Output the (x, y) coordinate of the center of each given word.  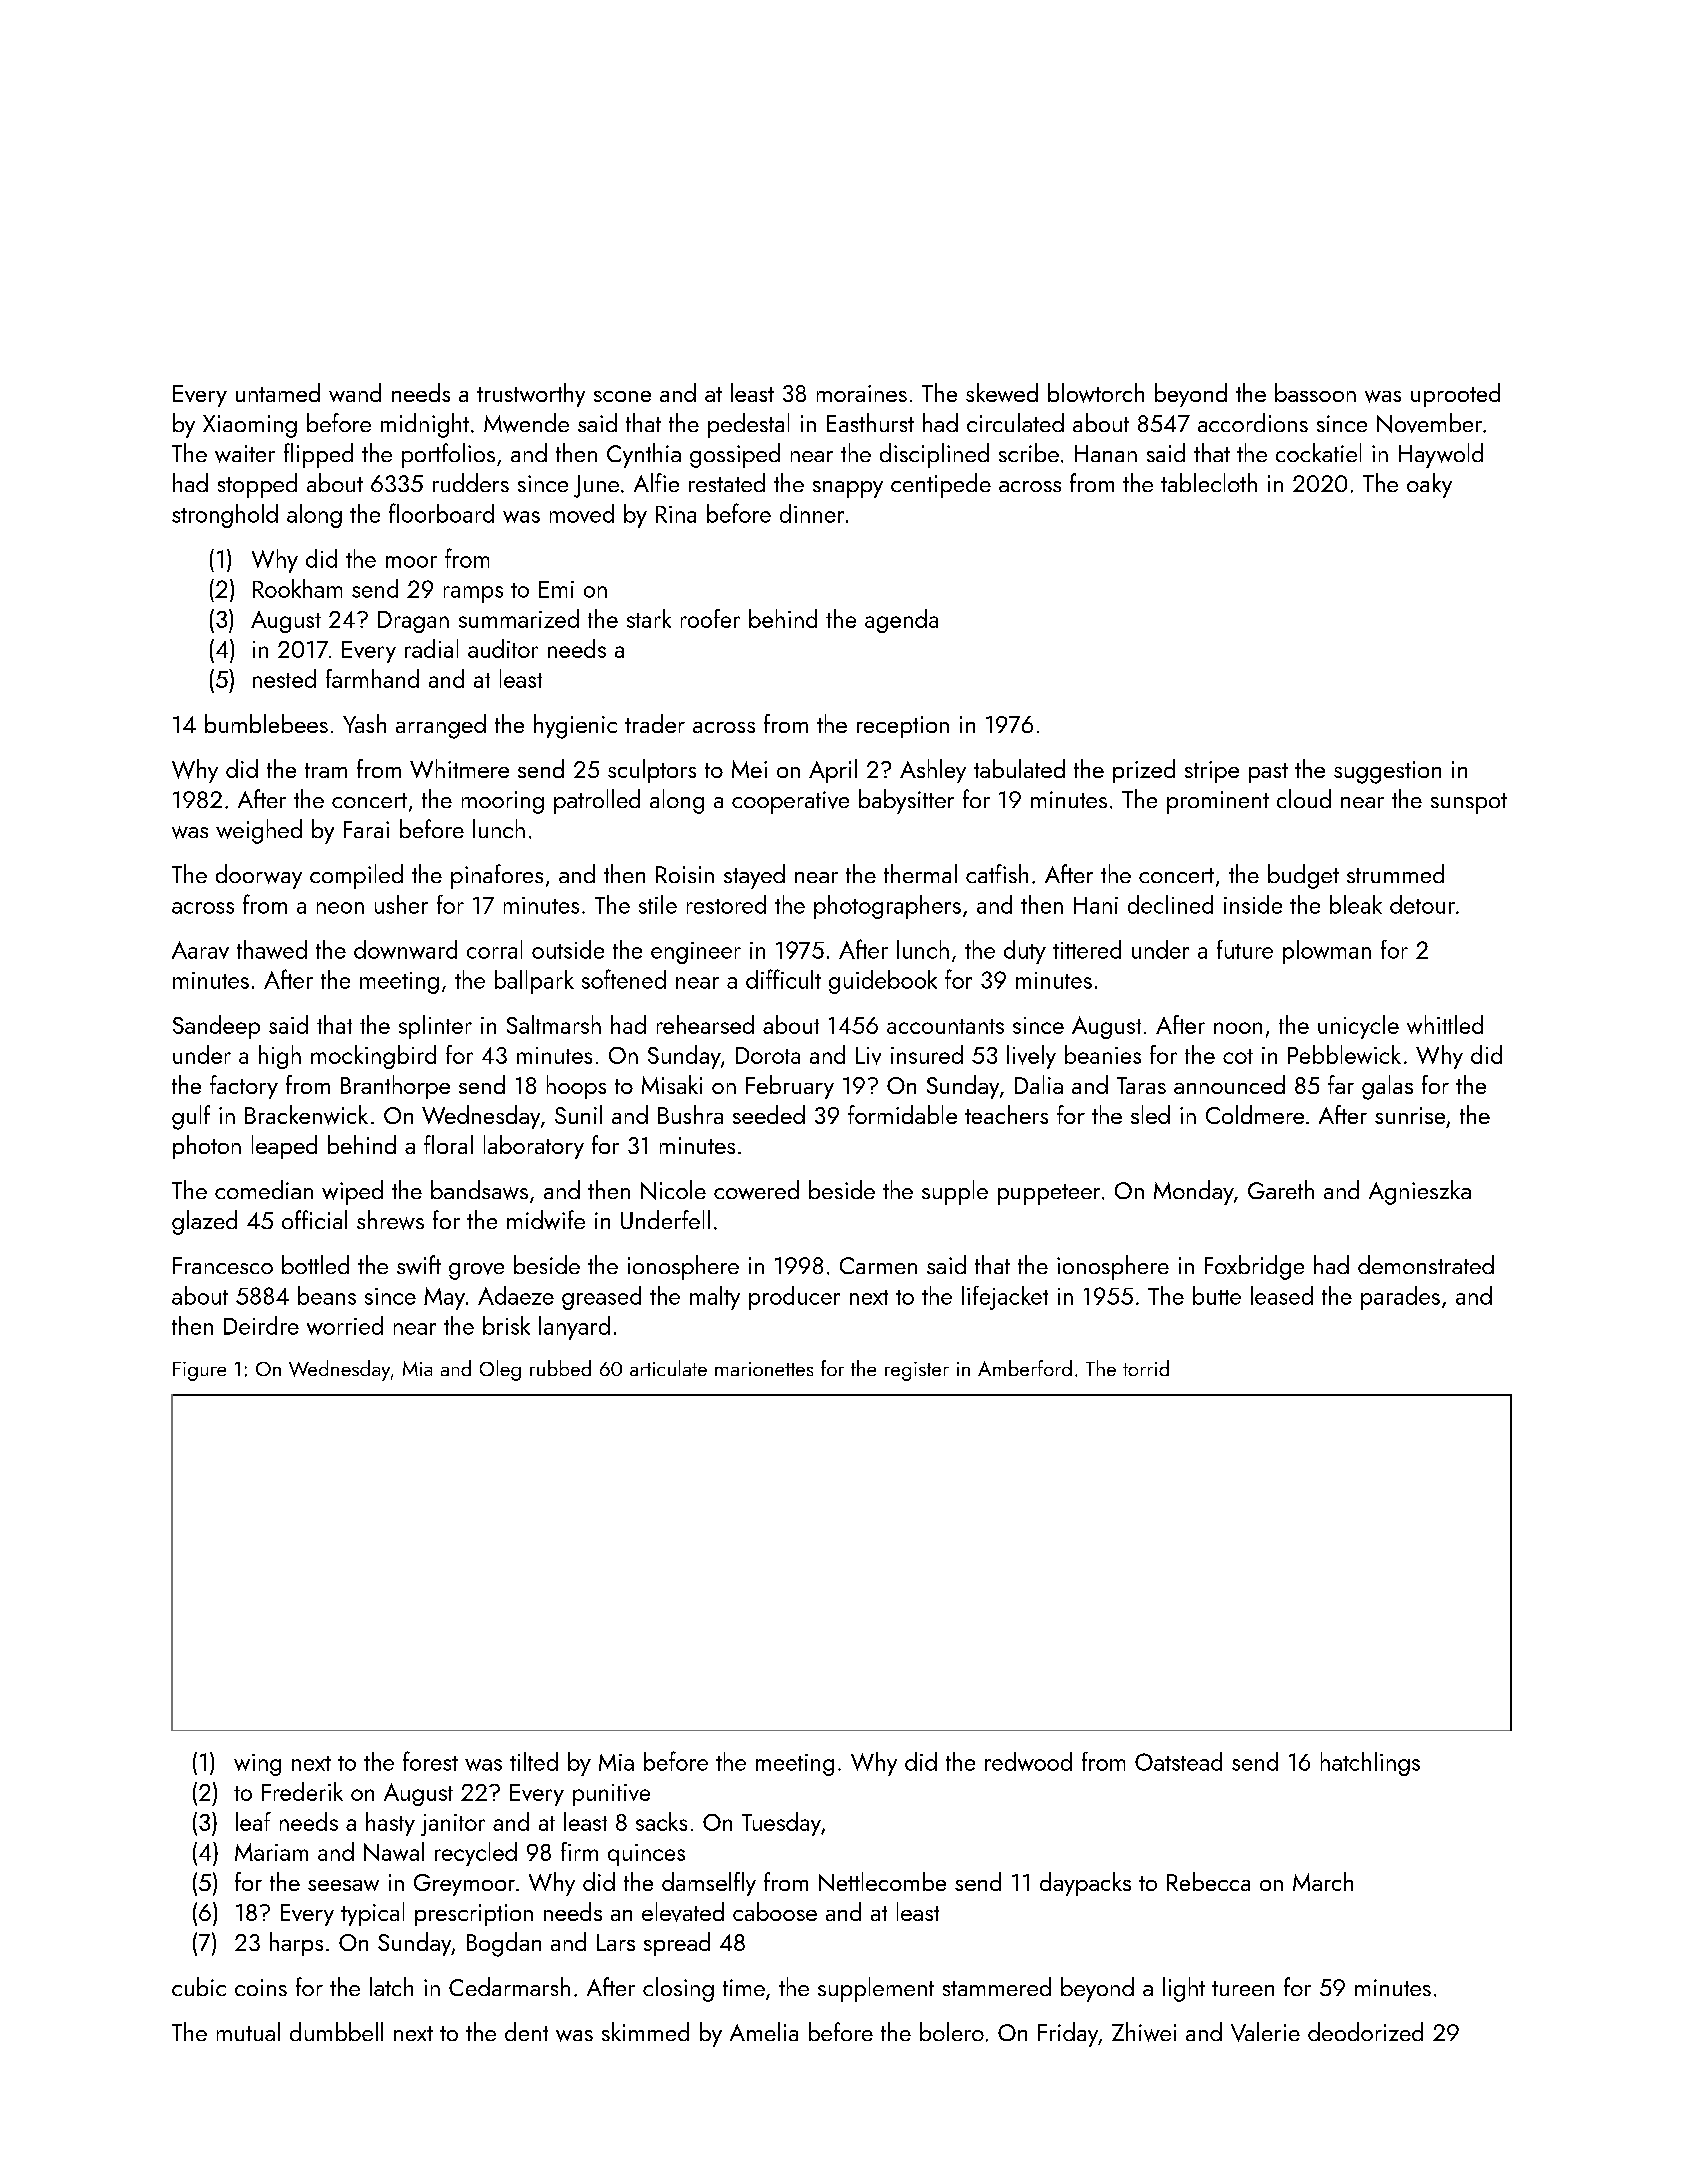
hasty (390, 1824)
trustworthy (531, 395)
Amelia (764, 2031)
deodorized (1365, 2031)
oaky (1429, 485)
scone (622, 396)
